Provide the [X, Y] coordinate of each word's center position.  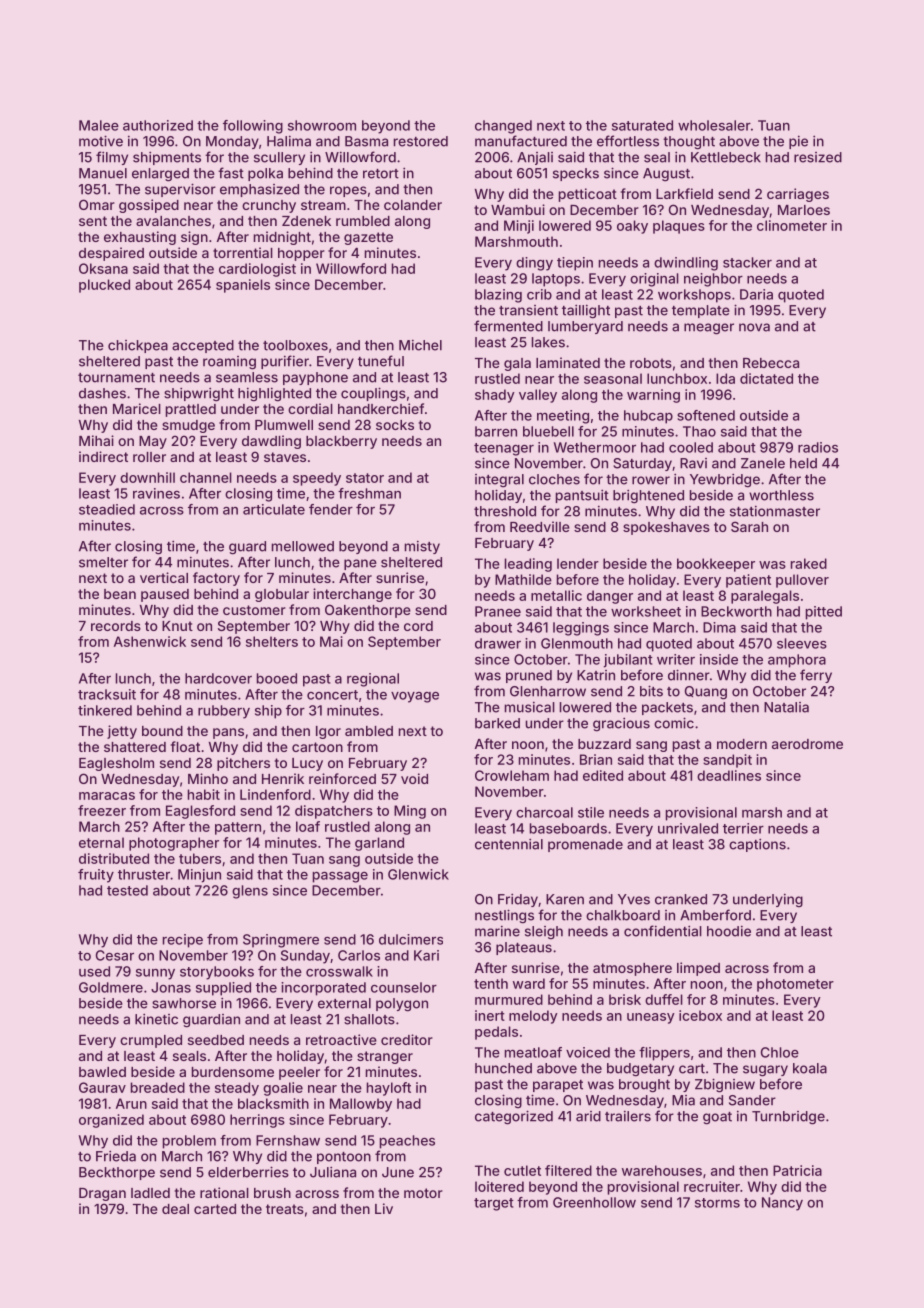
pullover [802, 581]
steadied [107, 509]
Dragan [102, 1194]
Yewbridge [725, 481]
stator [365, 478]
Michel [420, 345]
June [398, 1172]
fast [231, 173]
